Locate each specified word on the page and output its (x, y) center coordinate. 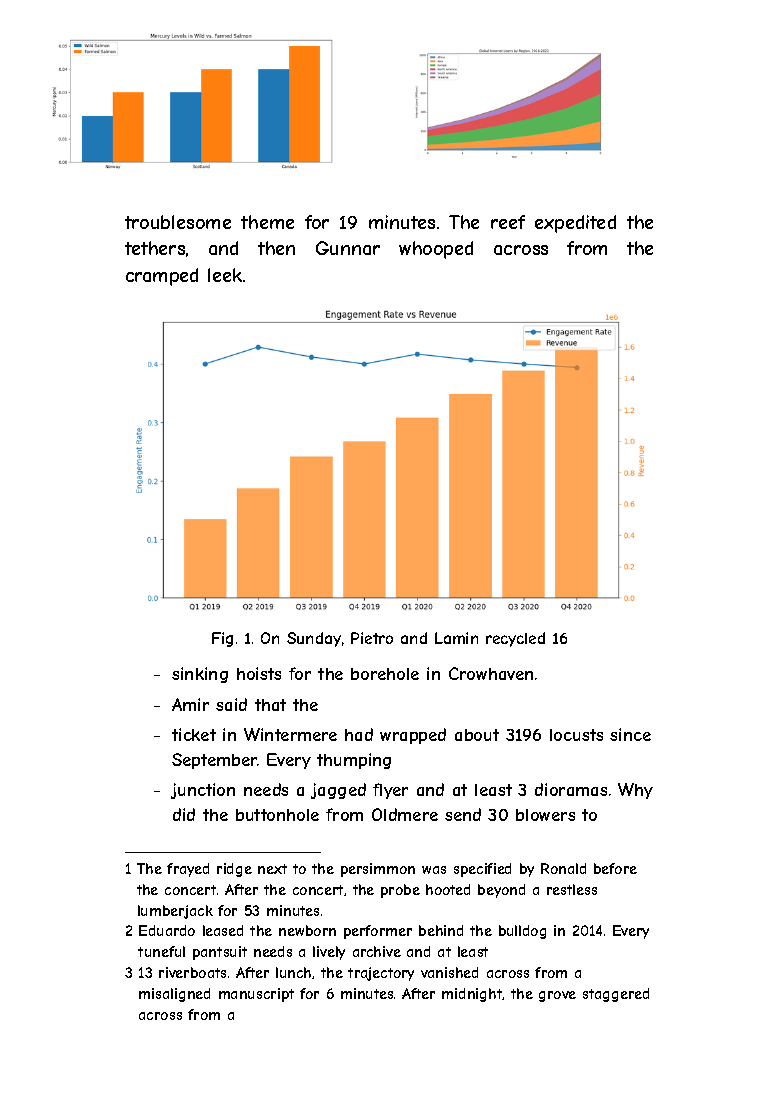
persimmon (378, 870)
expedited (575, 224)
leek (225, 275)
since (630, 734)
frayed (188, 870)
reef (508, 222)
